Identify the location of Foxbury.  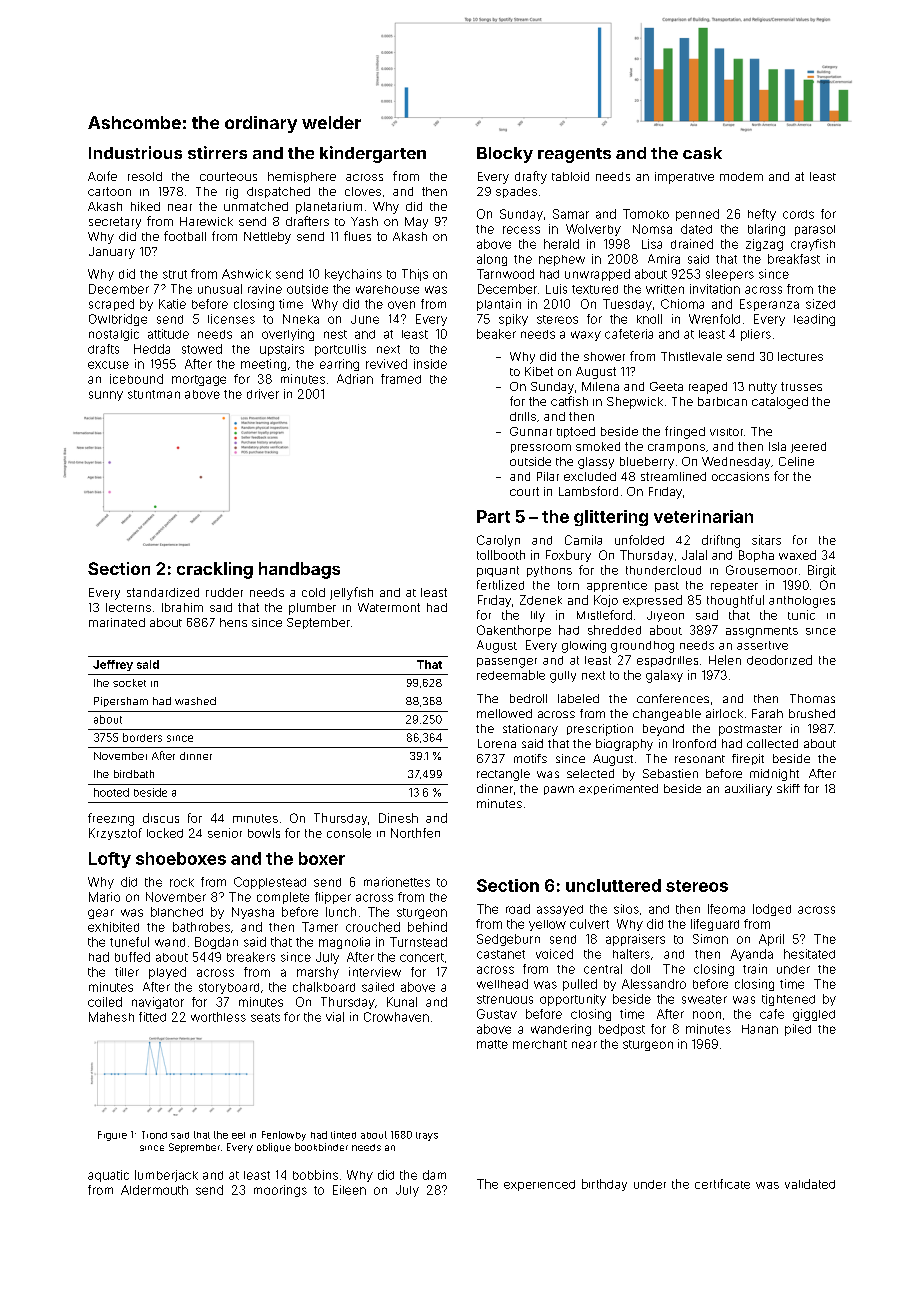
(568, 556).
